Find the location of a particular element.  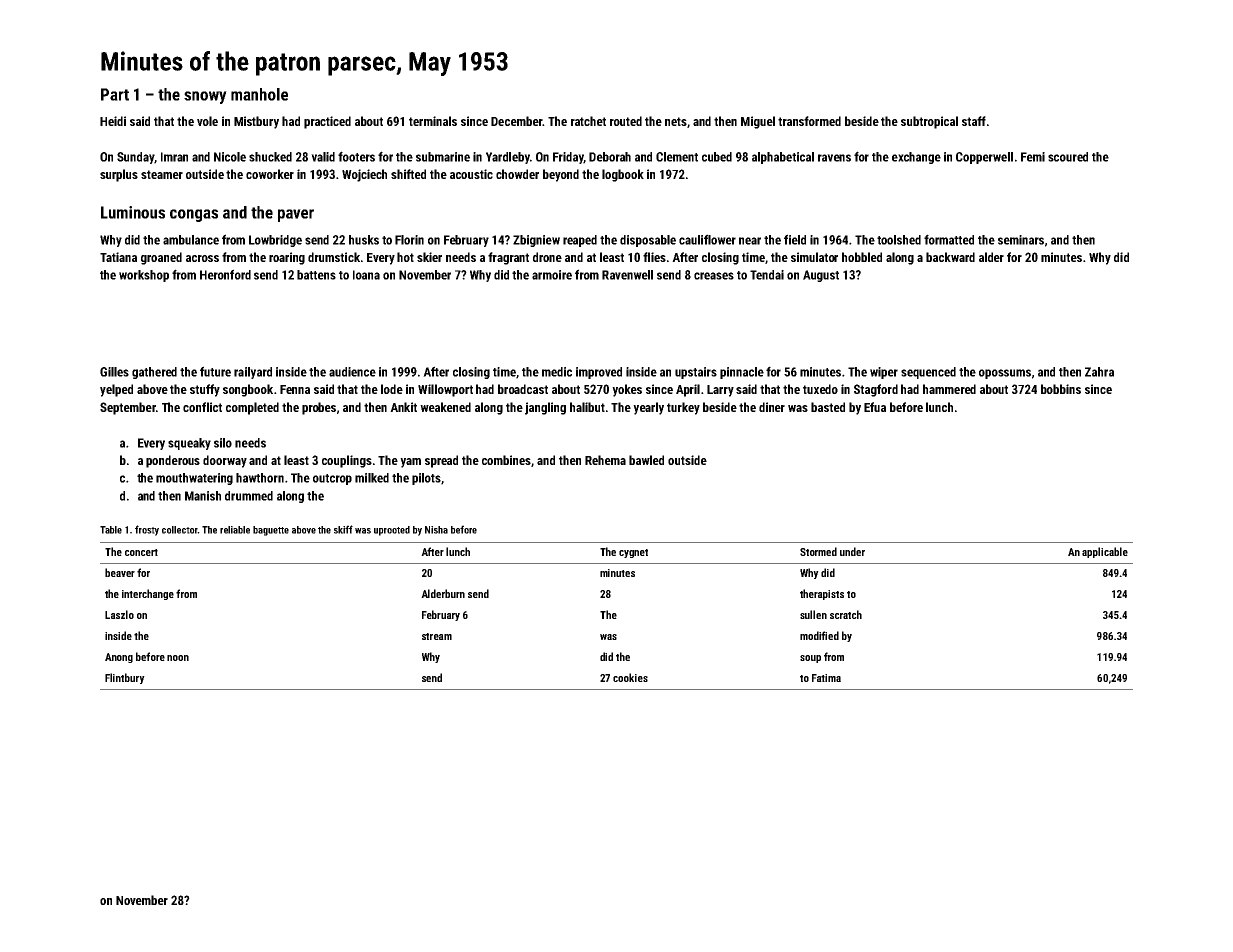

seminars is located at coordinates (1021, 240).
